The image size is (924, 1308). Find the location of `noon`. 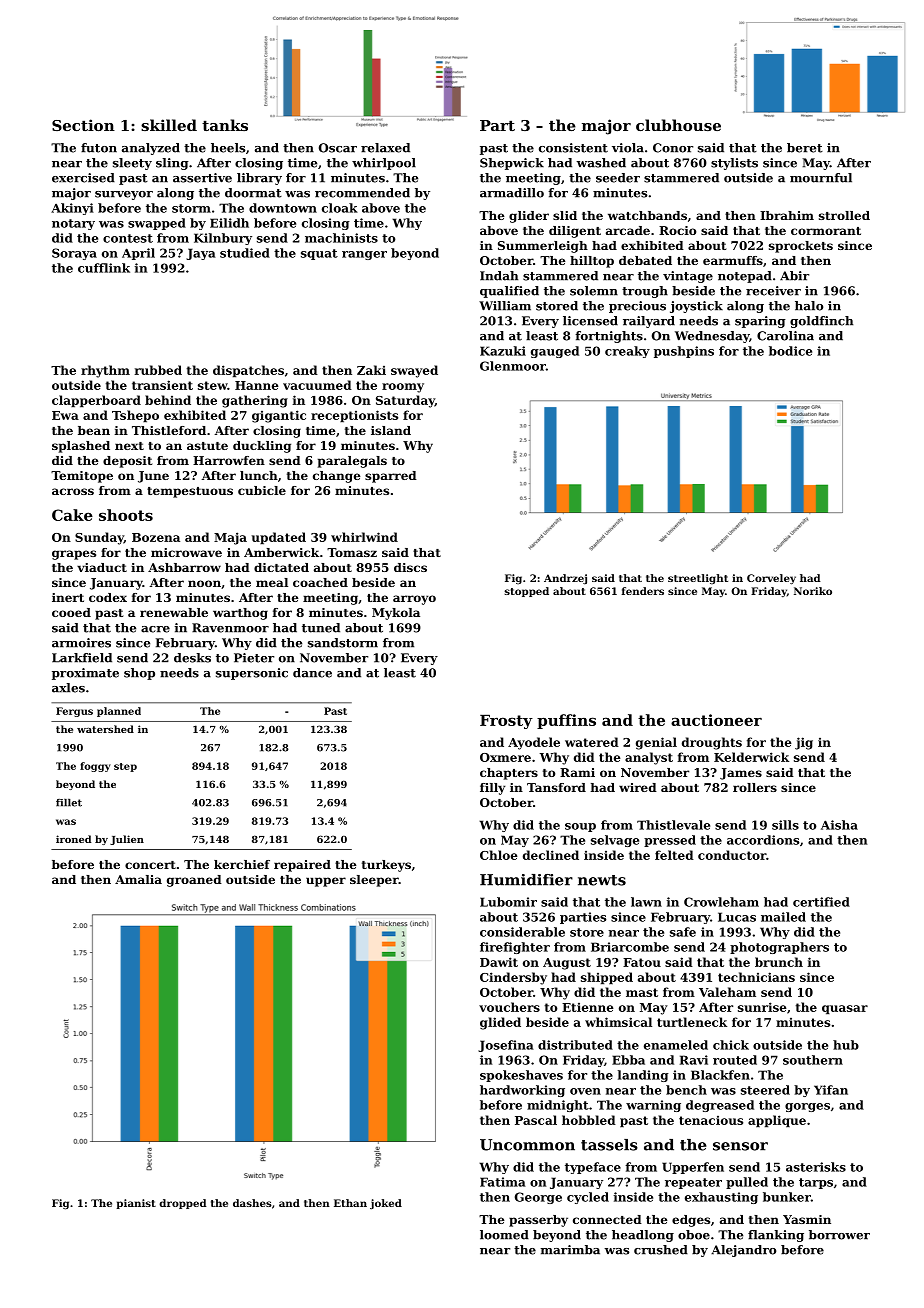

noon is located at coordinates (204, 583).
